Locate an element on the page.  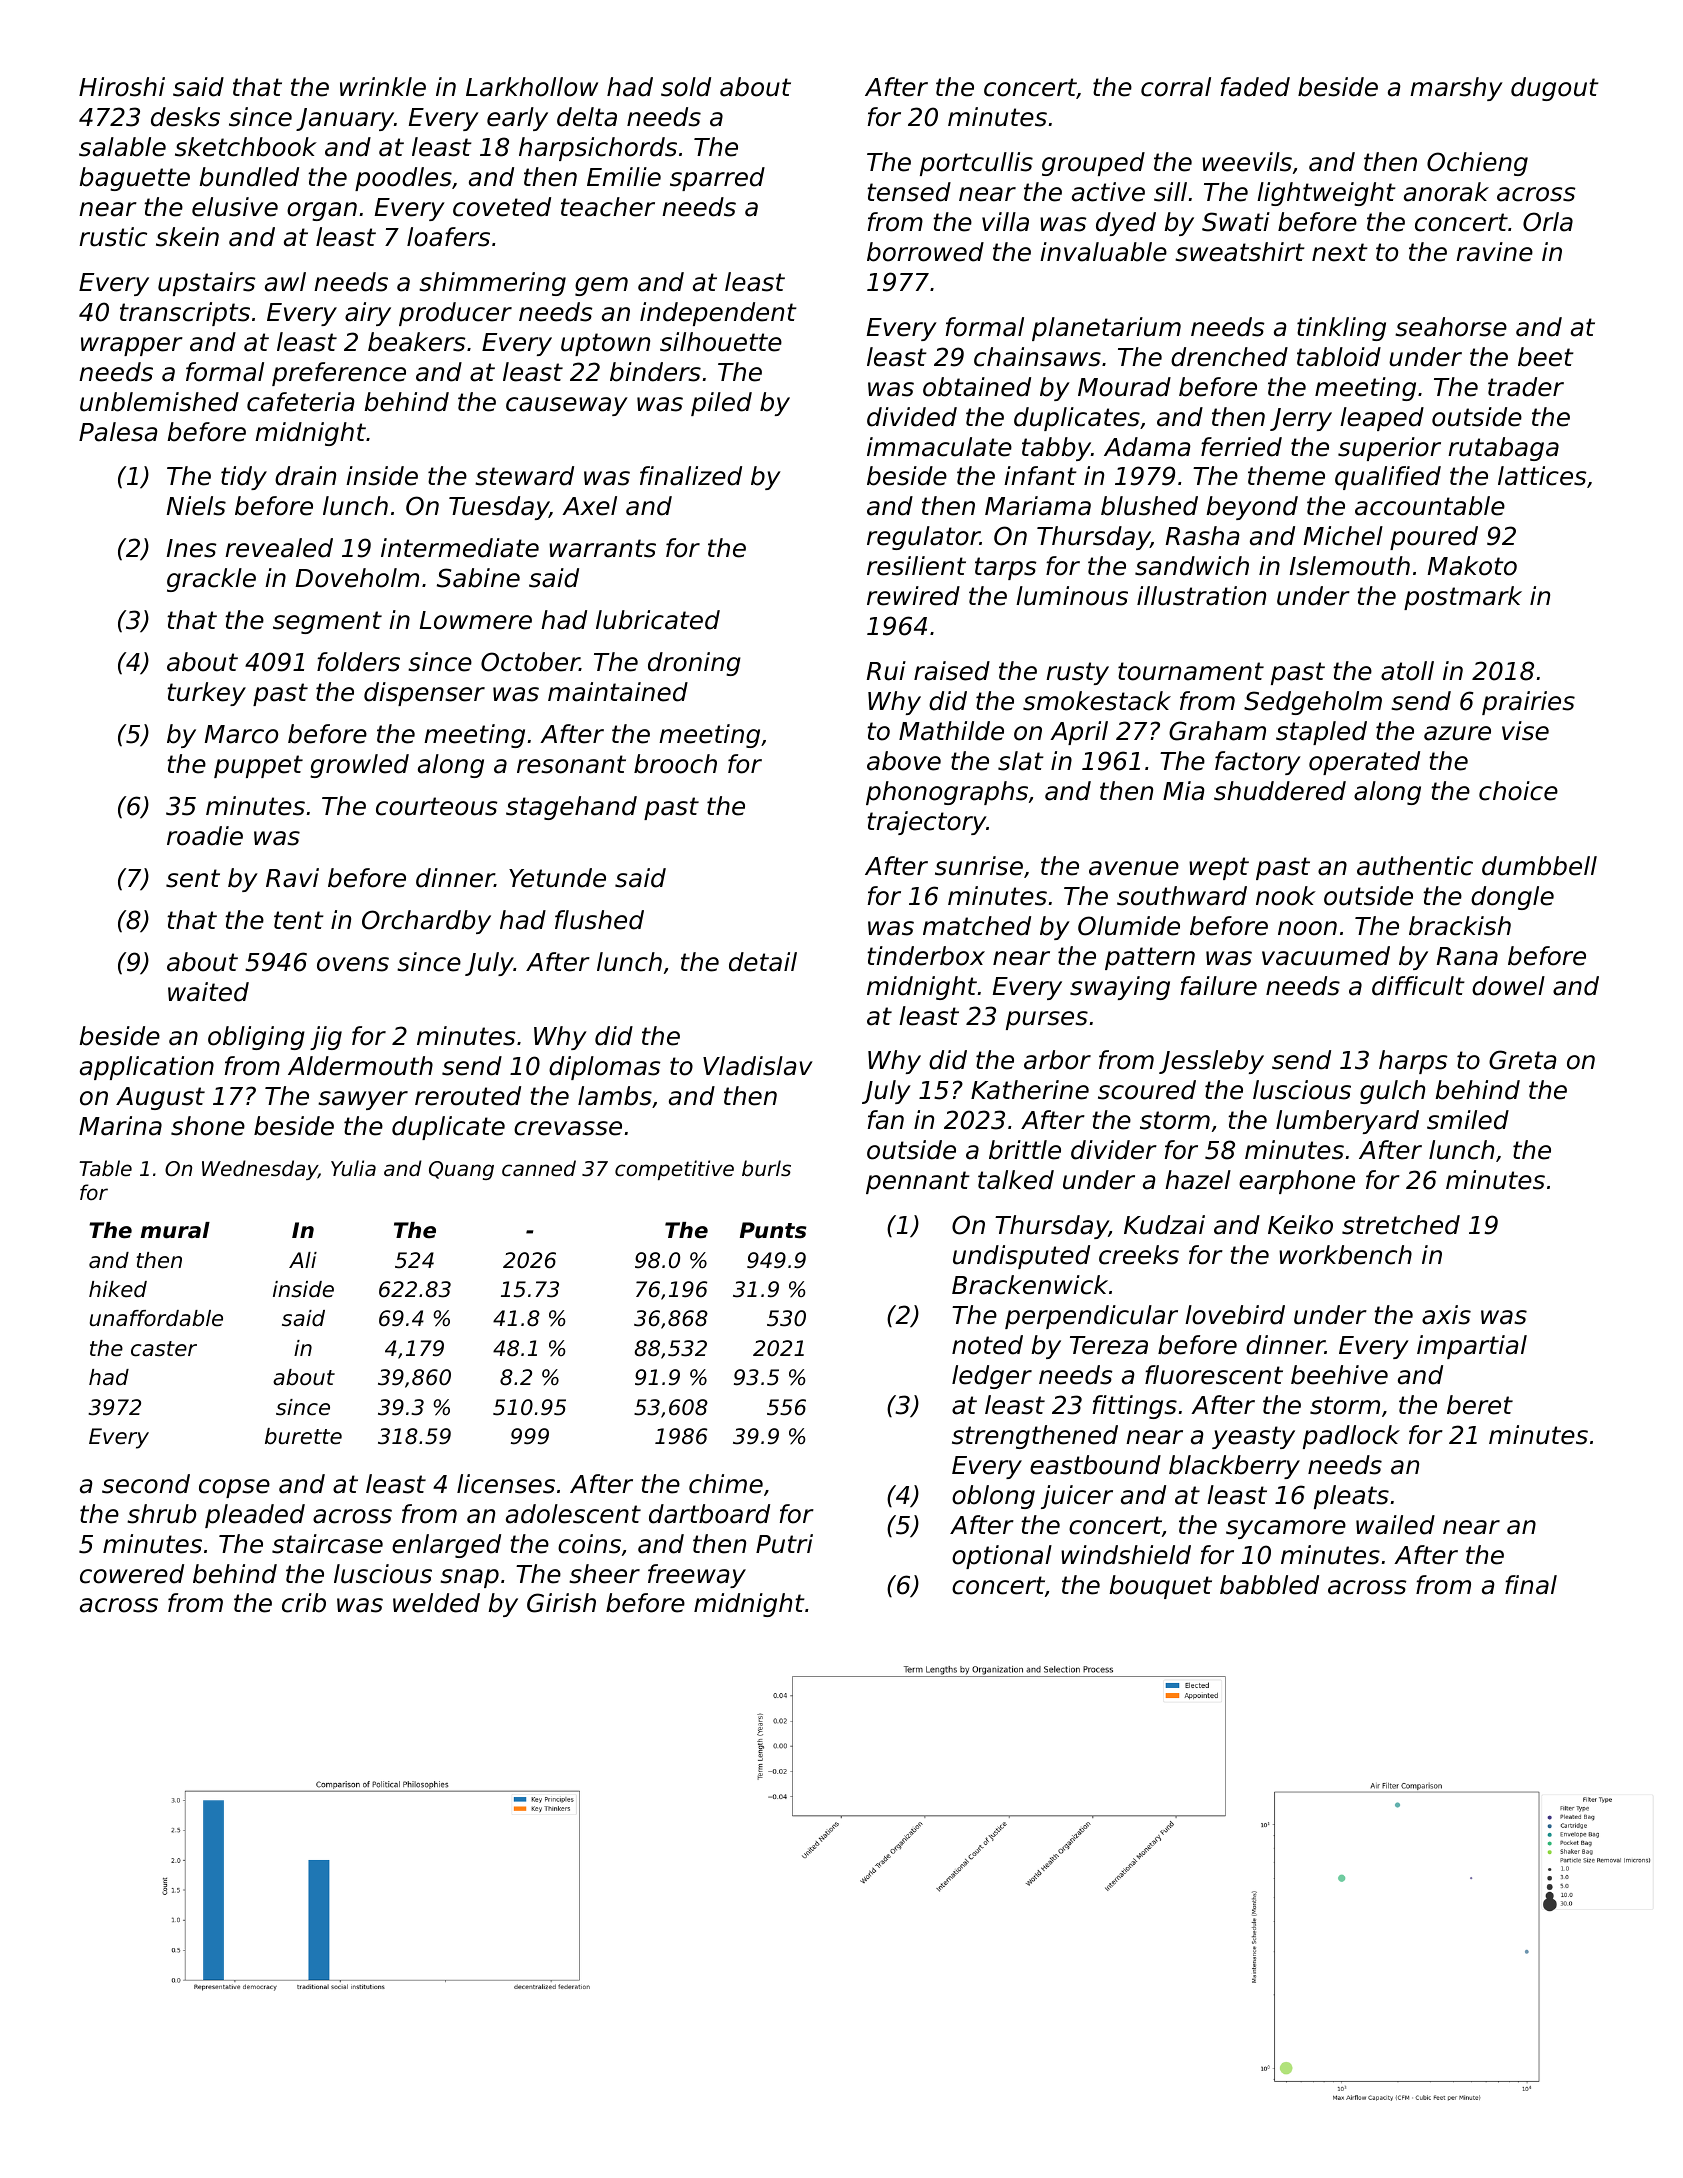
rerouted is located at coordinates (468, 1096).
